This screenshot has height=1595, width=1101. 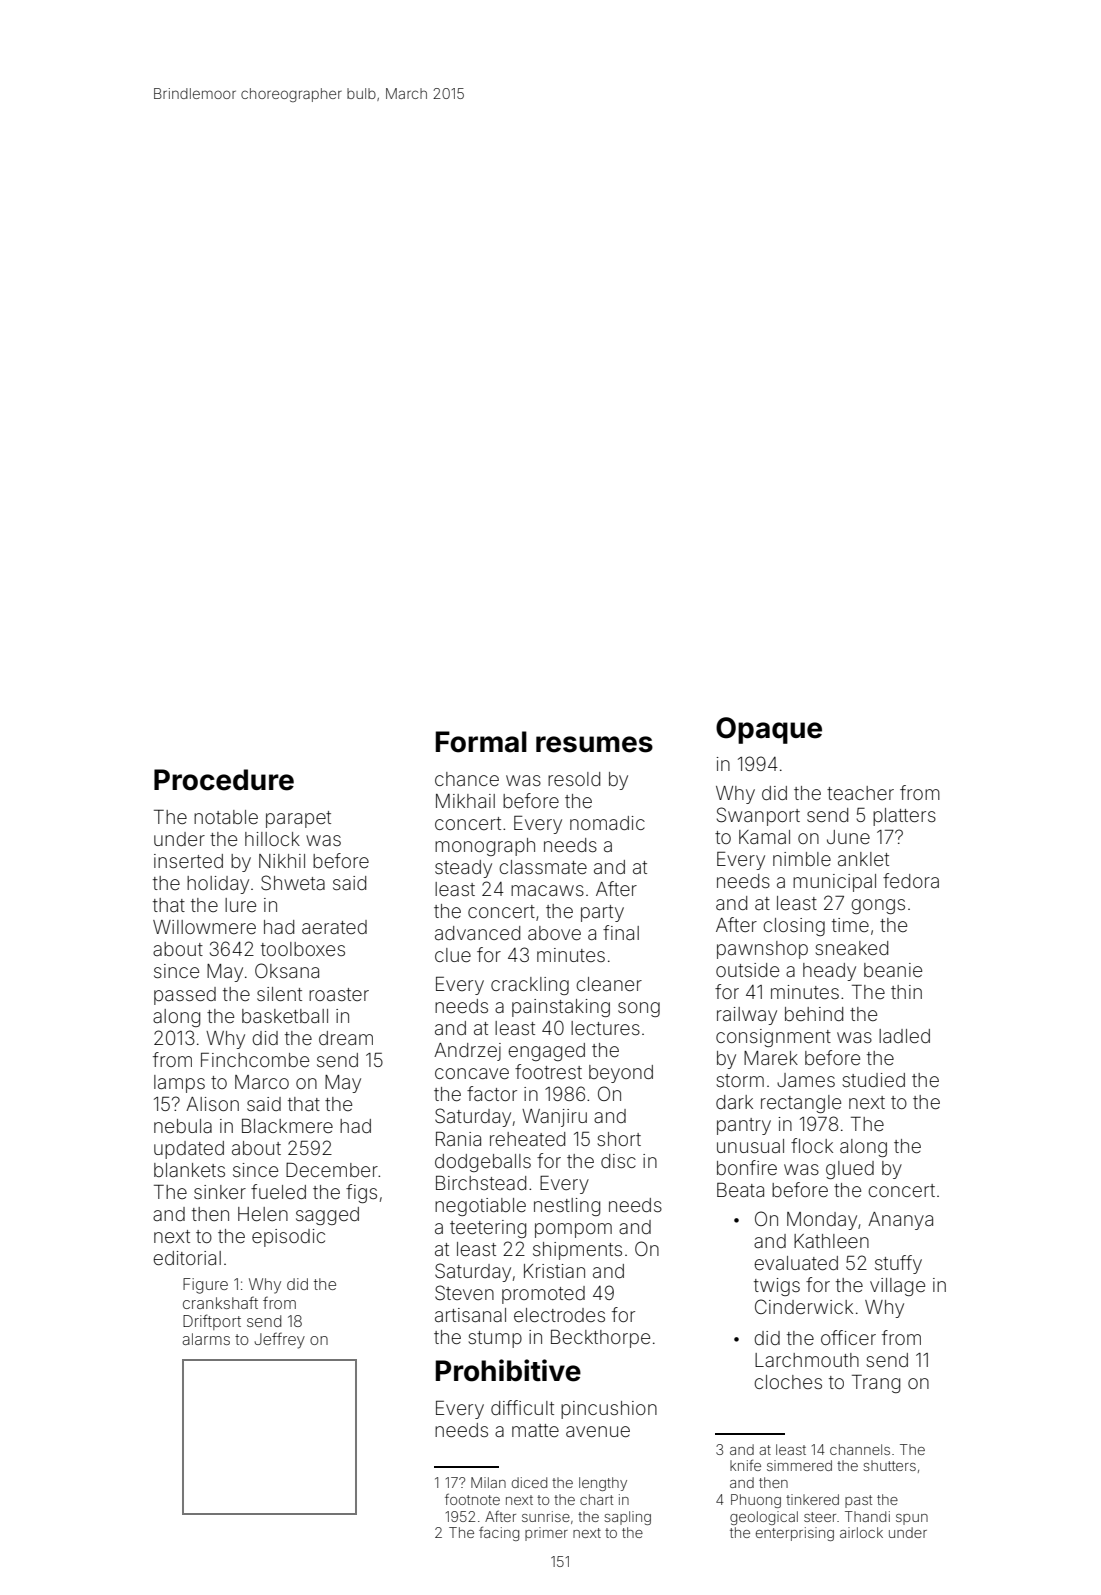 I want to click on behind, so click(x=814, y=1014).
